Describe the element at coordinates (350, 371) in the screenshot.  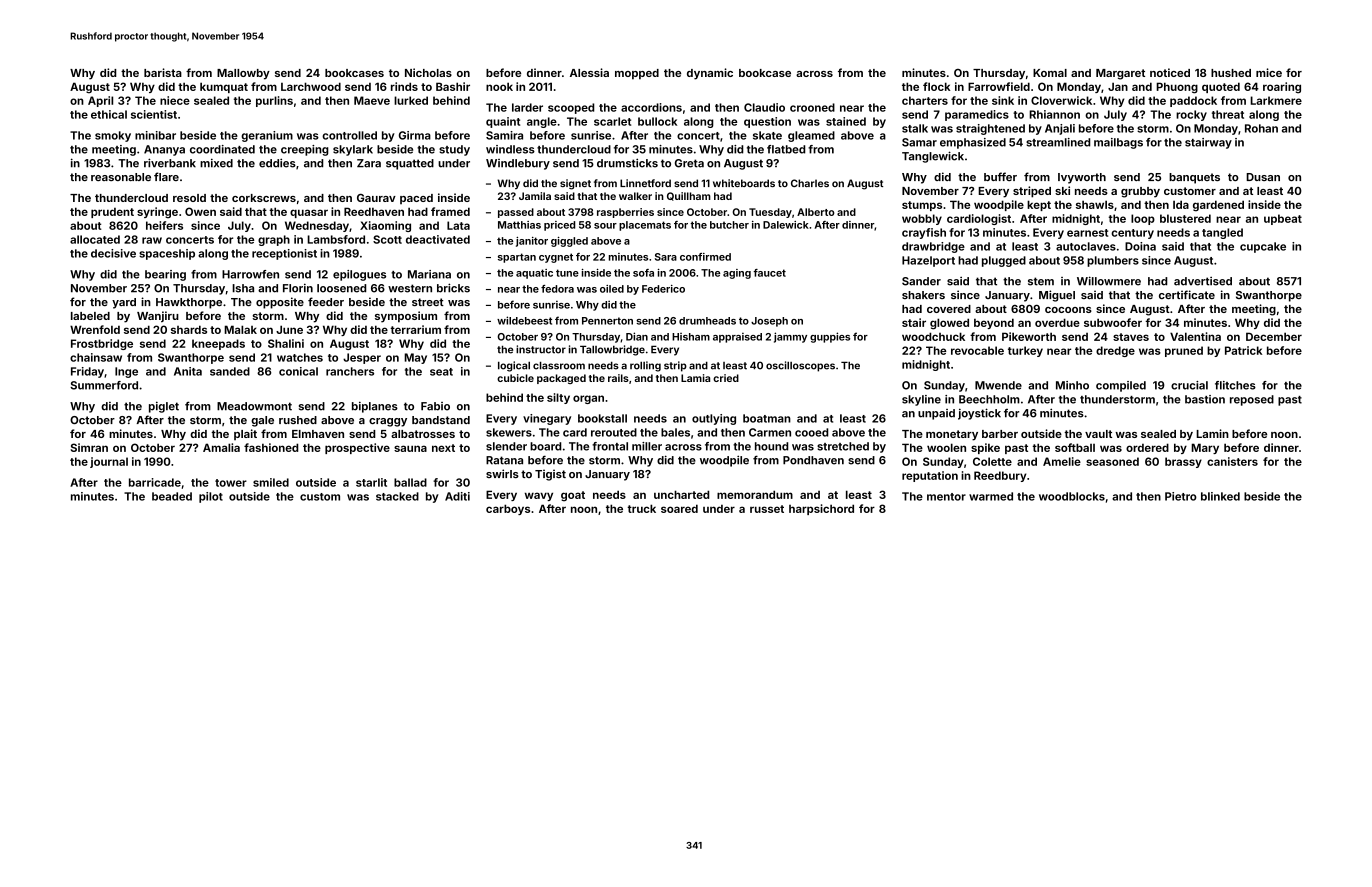
I see `ranchers` at that location.
